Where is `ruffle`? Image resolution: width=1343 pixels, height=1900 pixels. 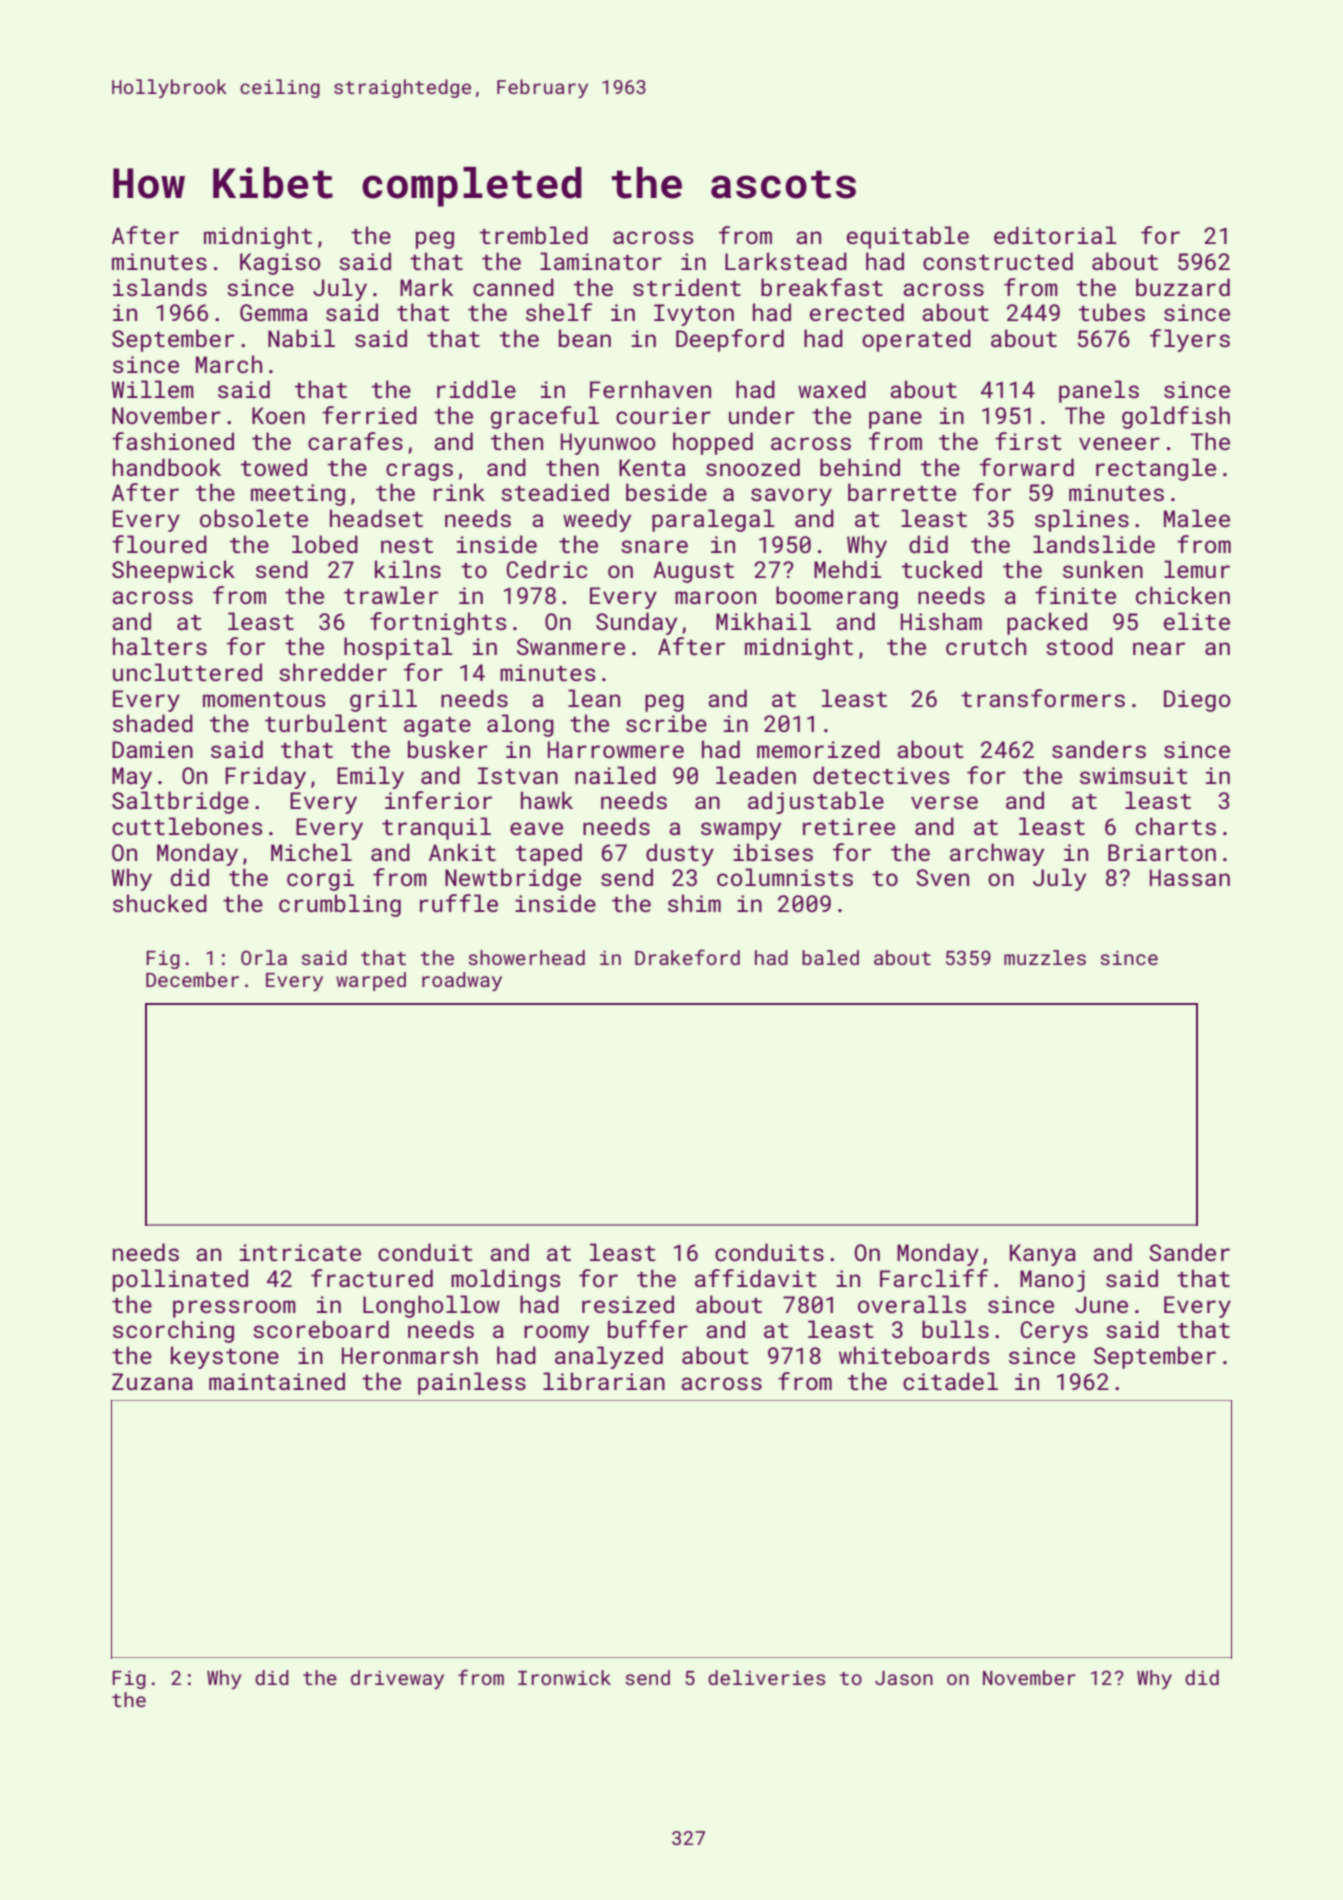
ruffle is located at coordinates (459, 903).
